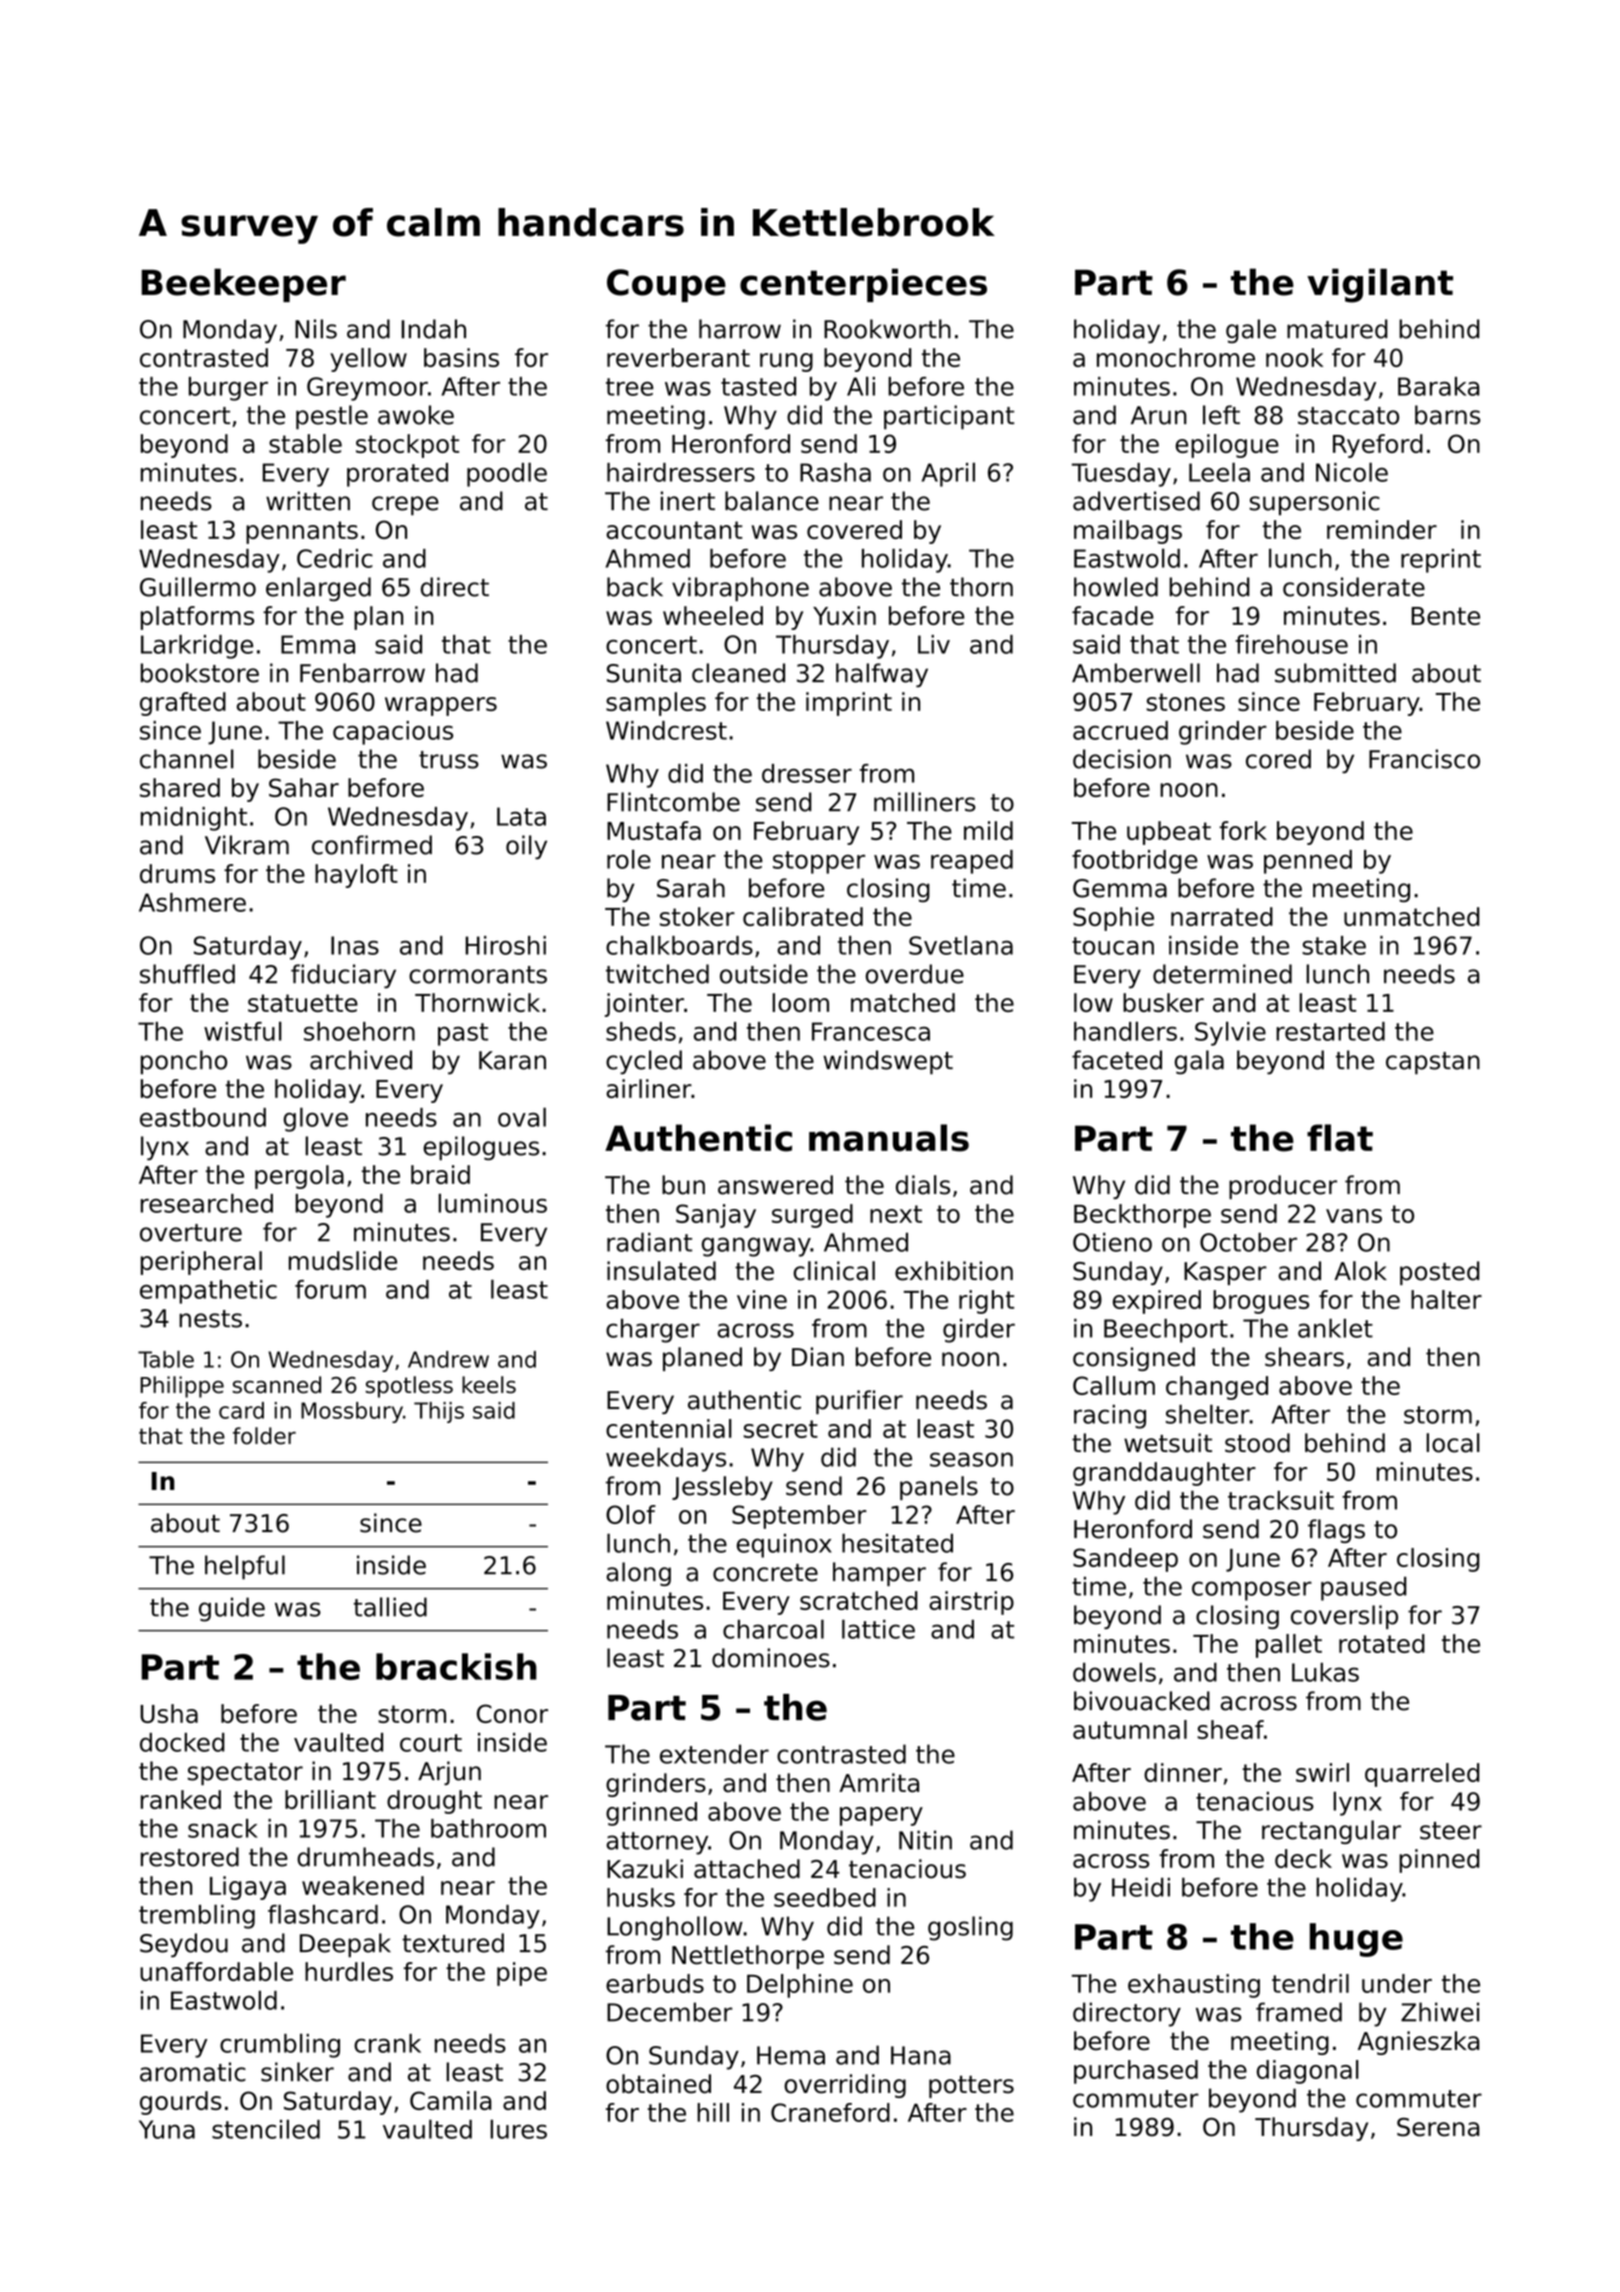 This page has height=2292, width=1620. I want to click on under, so click(1397, 1983).
